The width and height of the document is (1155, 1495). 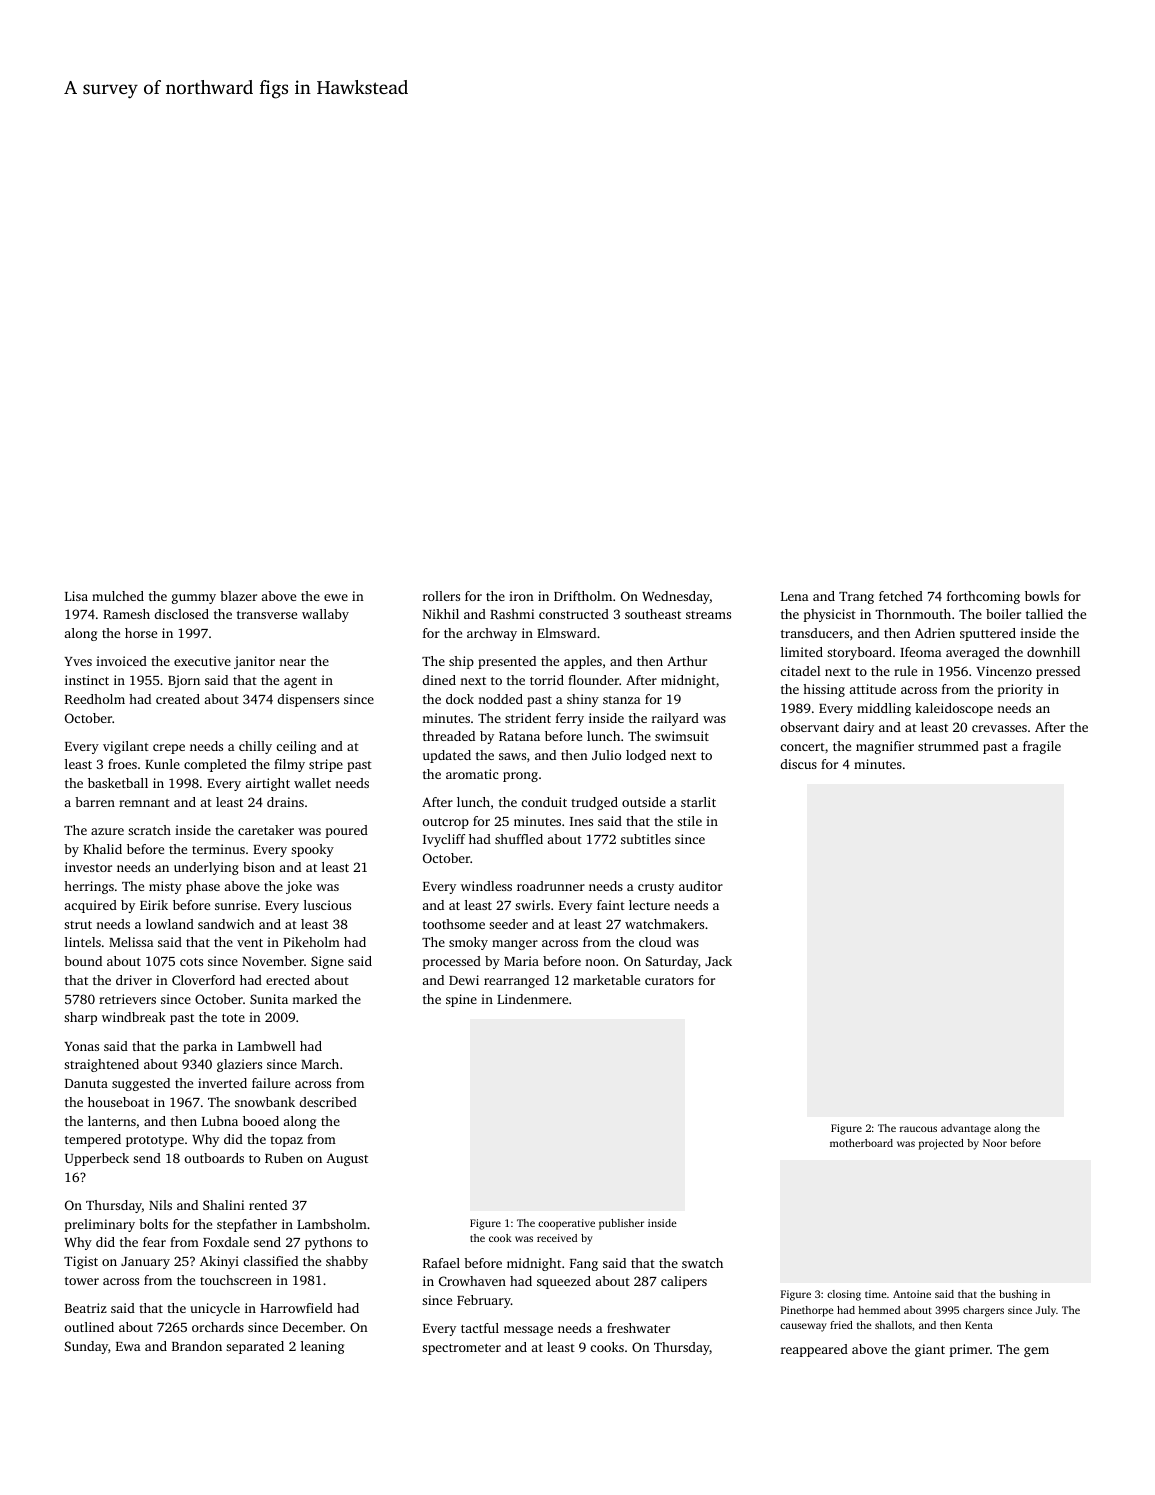 I want to click on phase, so click(x=203, y=887).
